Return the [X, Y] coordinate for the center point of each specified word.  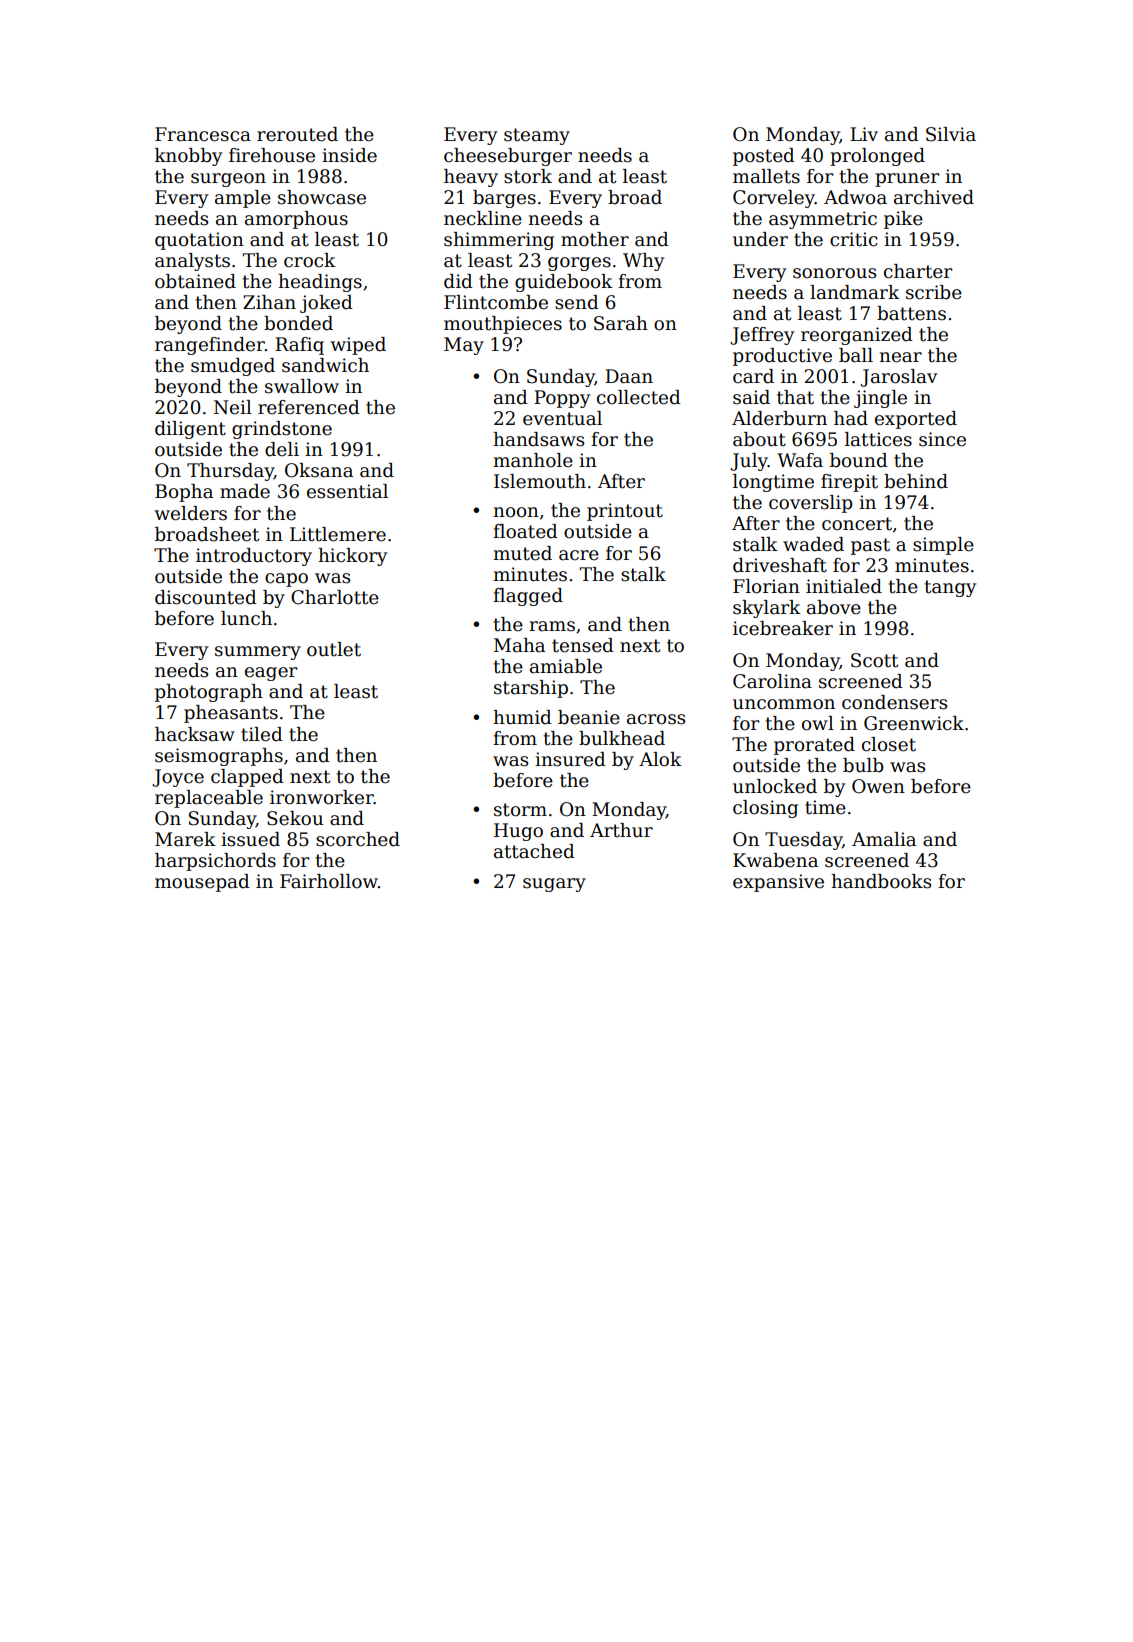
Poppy [562, 399]
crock [310, 260]
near [900, 357]
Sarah [621, 323]
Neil [233, 407]
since [942, 439]
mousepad [202, 883]
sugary [554, 885]
